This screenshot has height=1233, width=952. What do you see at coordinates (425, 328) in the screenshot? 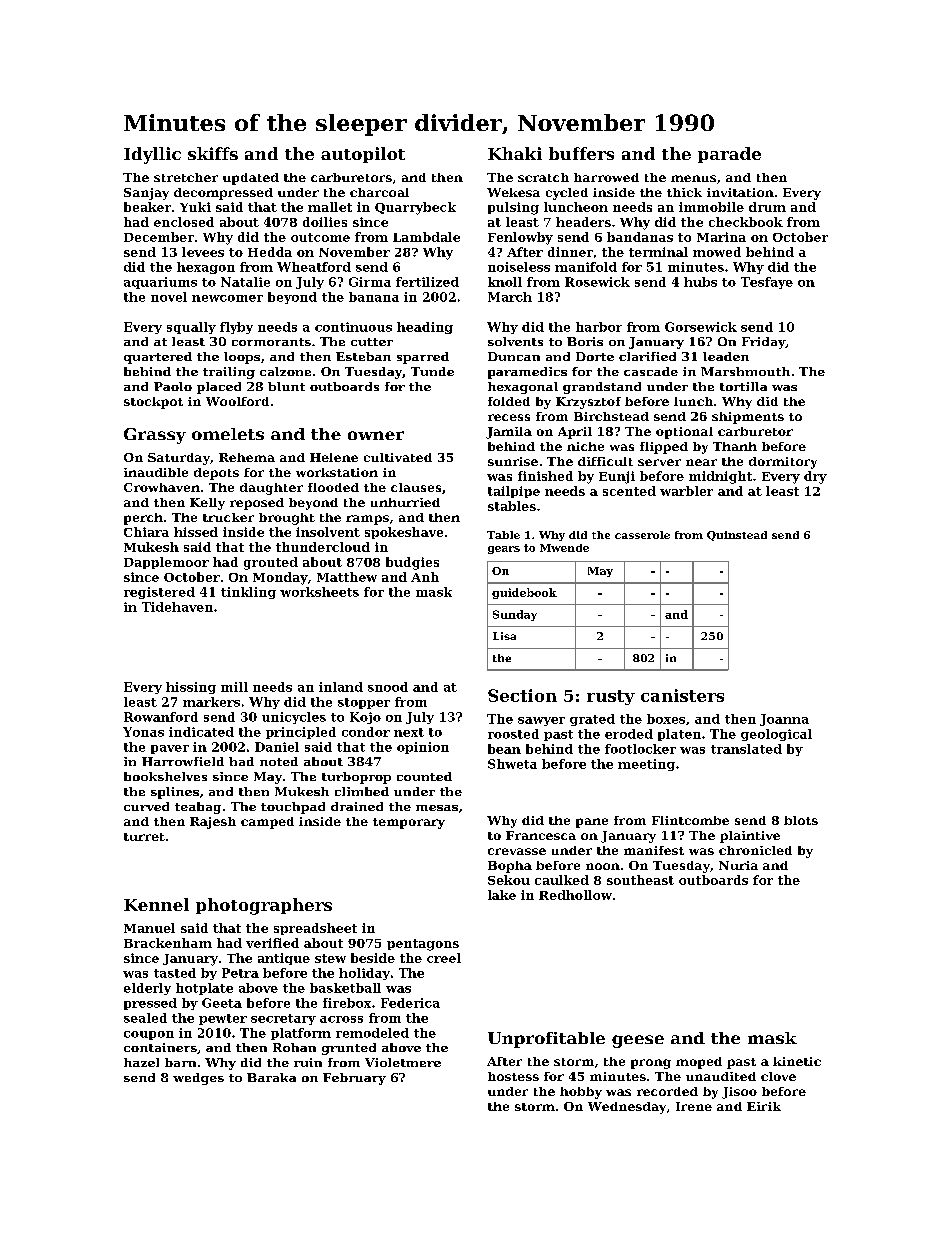
I see `heading` at bounding box center [425, 328].
